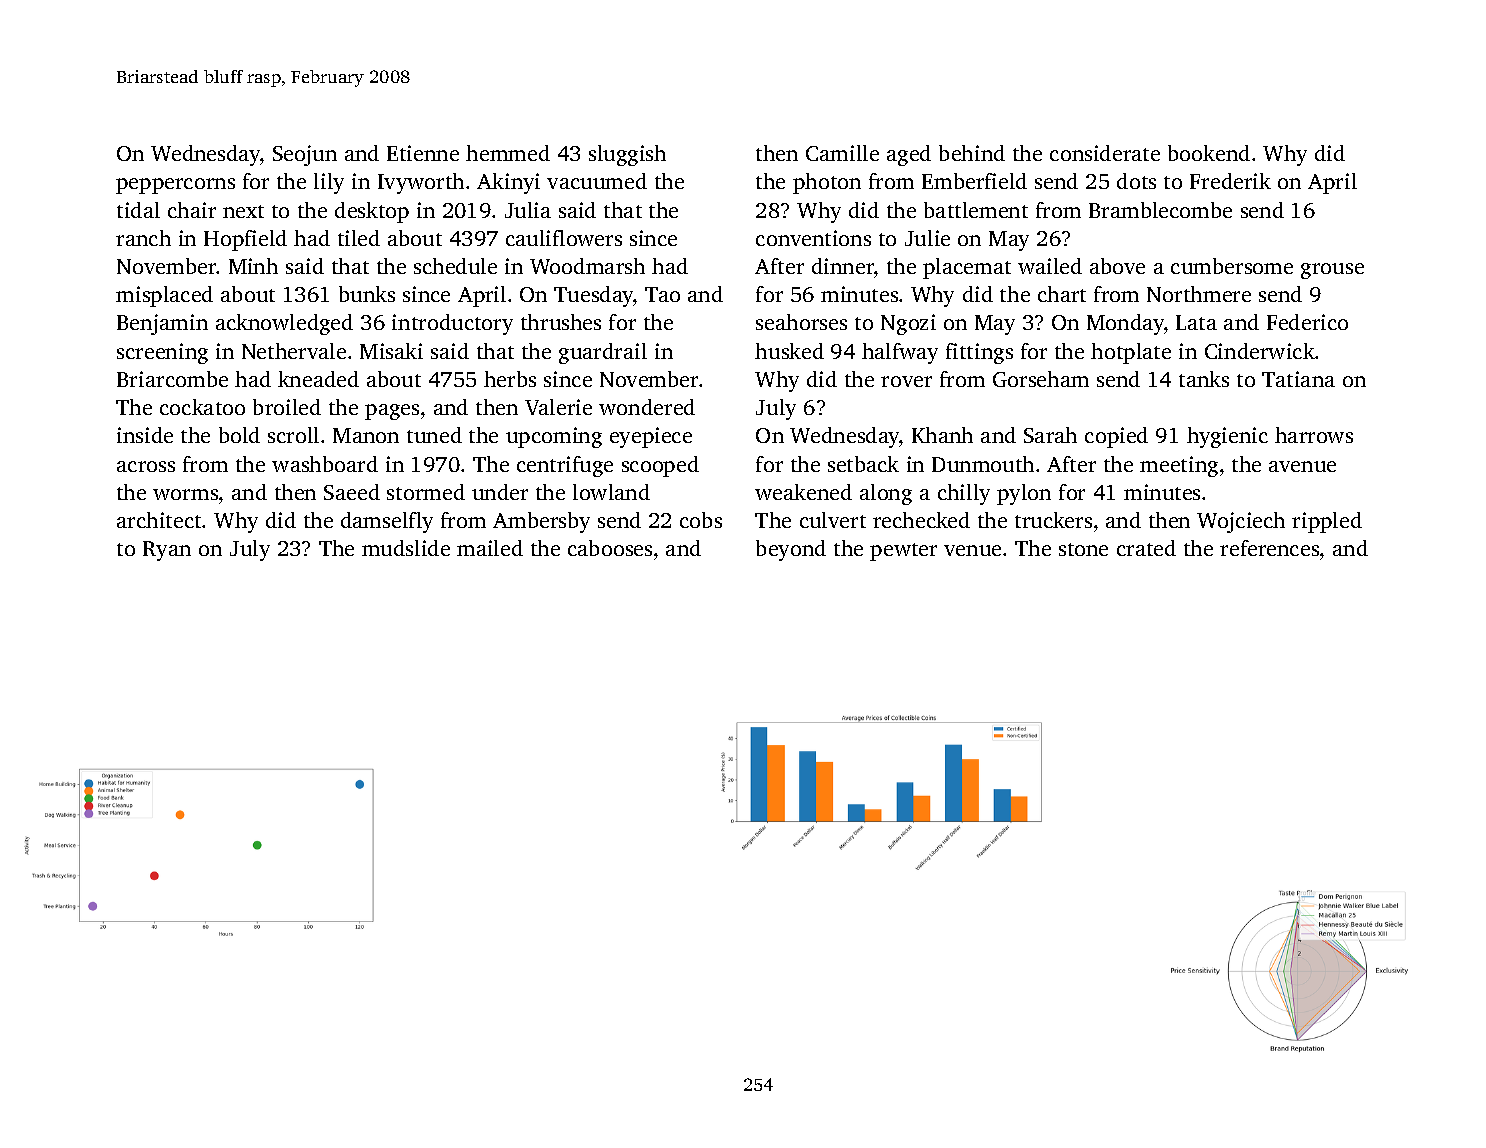 The width and height of the document is (1486, 1148). I want to click on lily, so click(329, 183).
